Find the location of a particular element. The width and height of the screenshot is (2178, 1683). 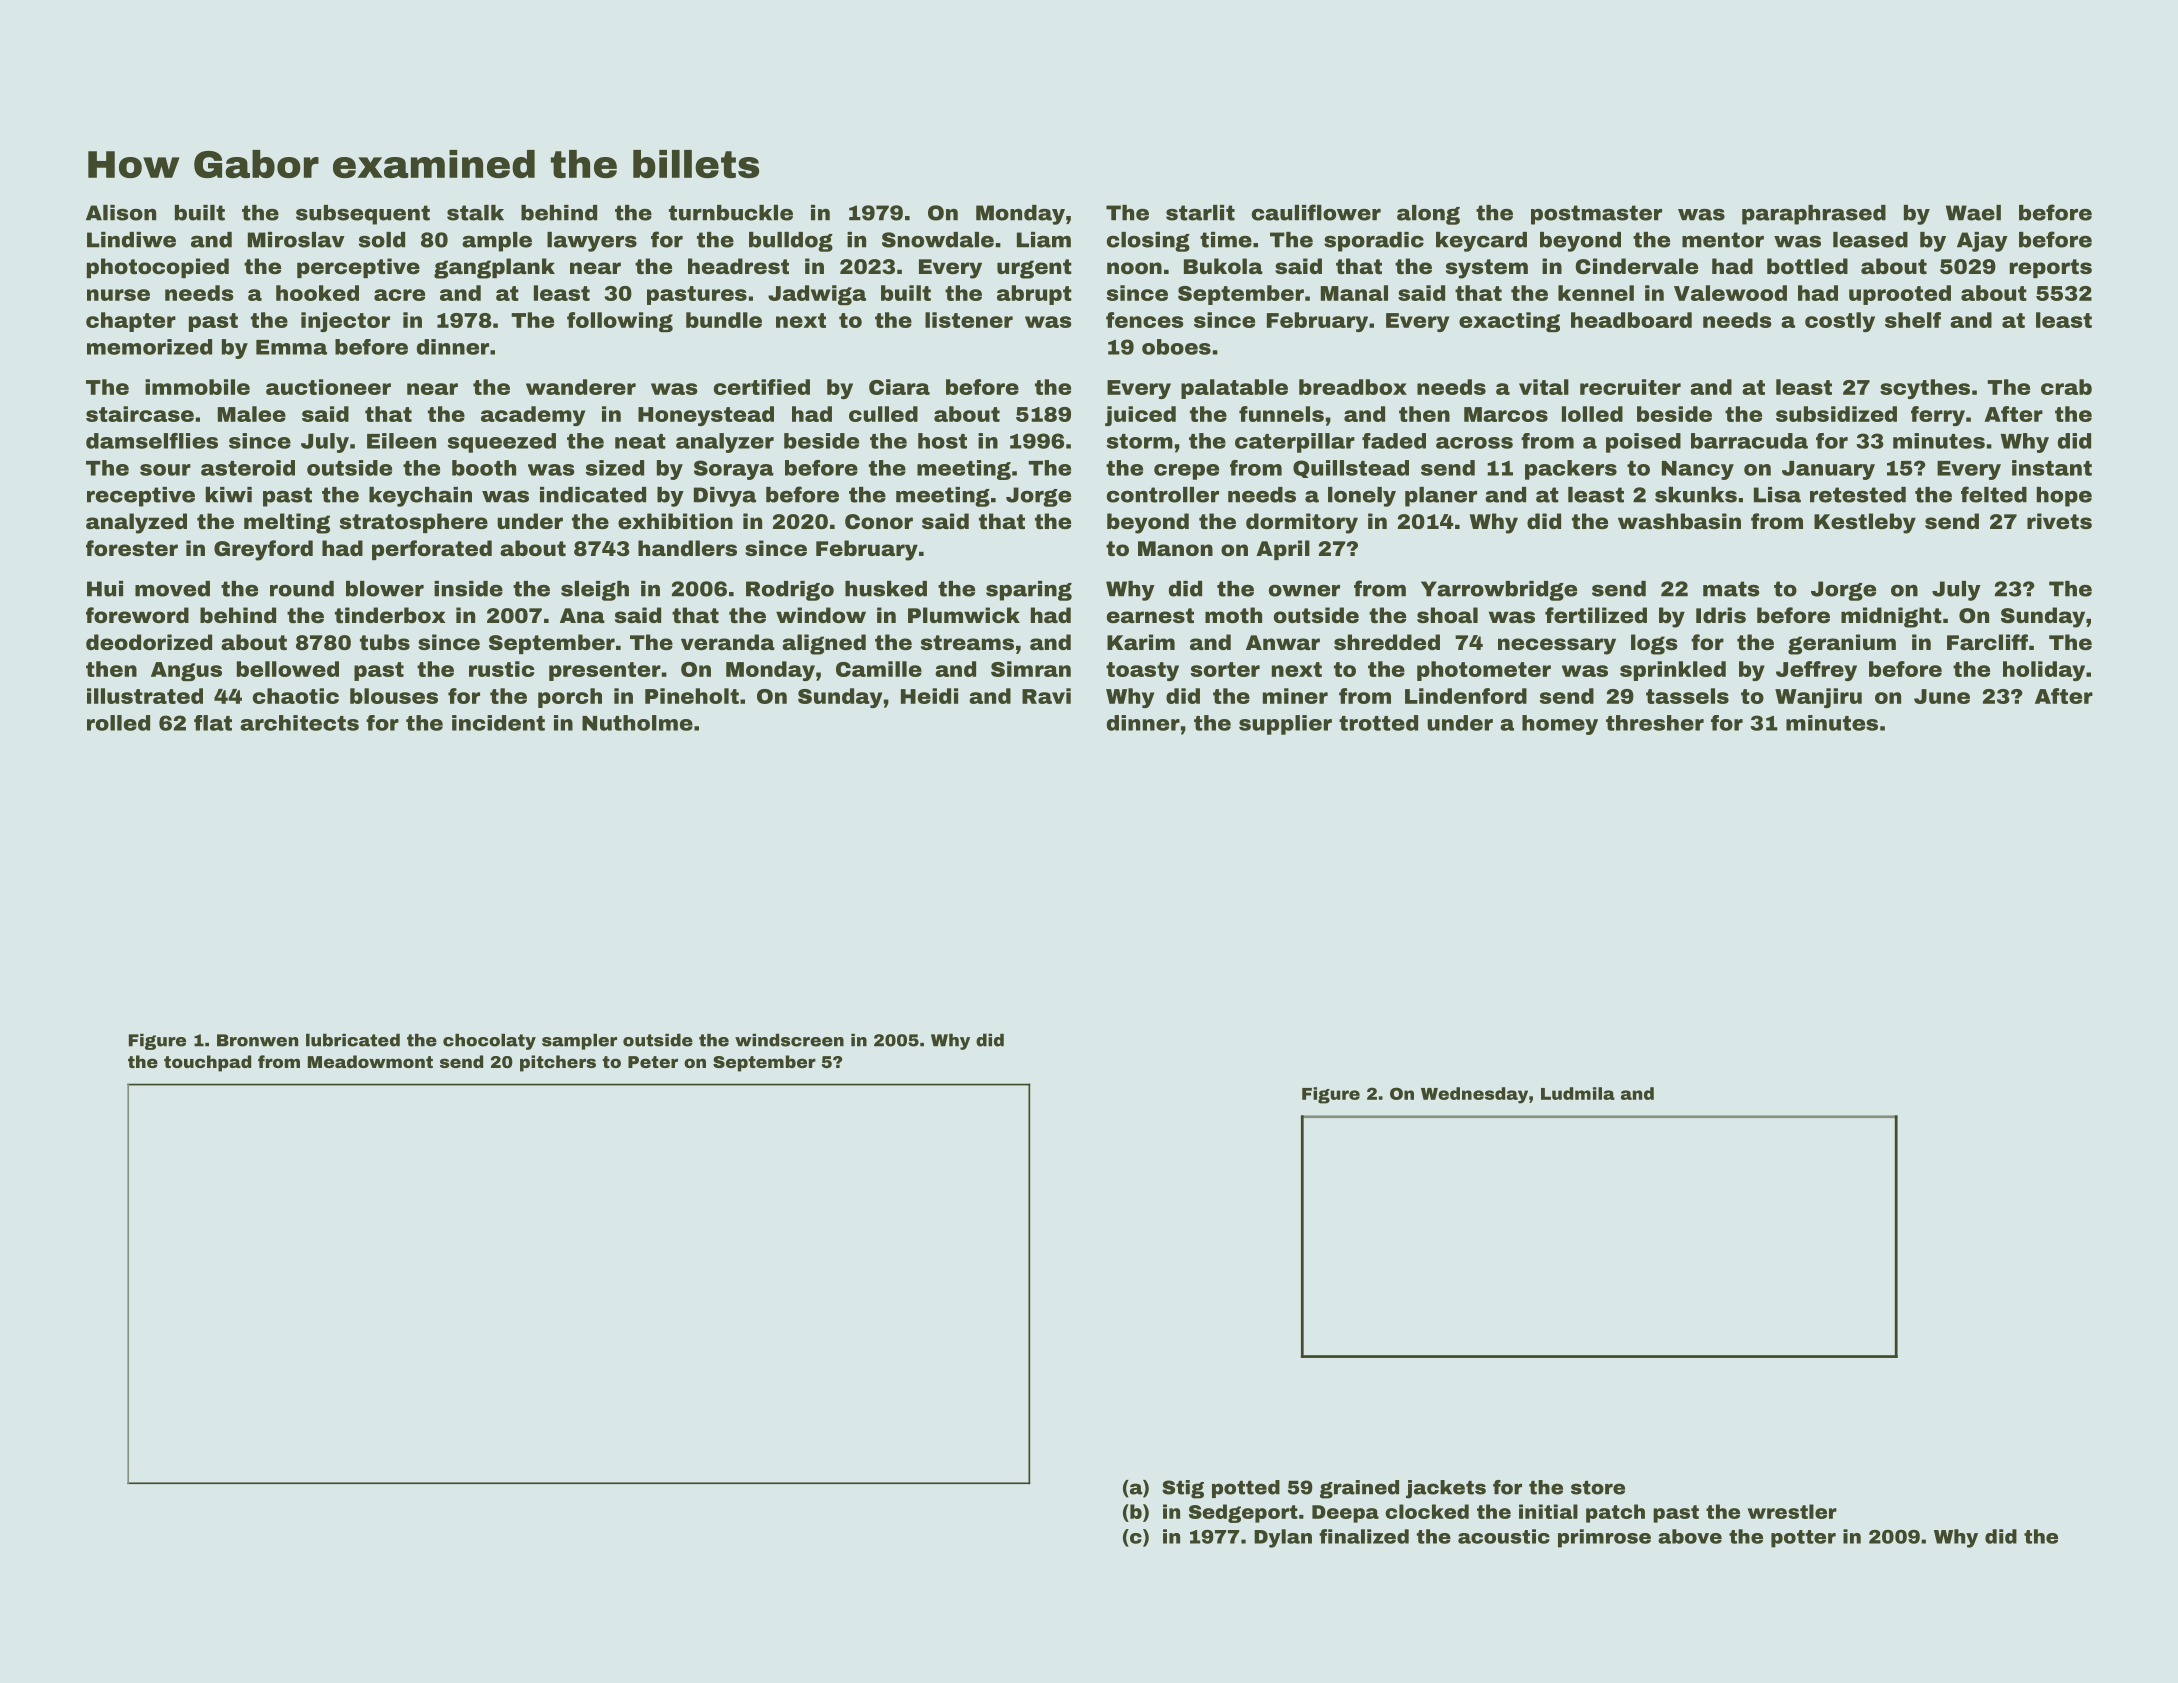

supplier is located at coordinates (1285, 725).
